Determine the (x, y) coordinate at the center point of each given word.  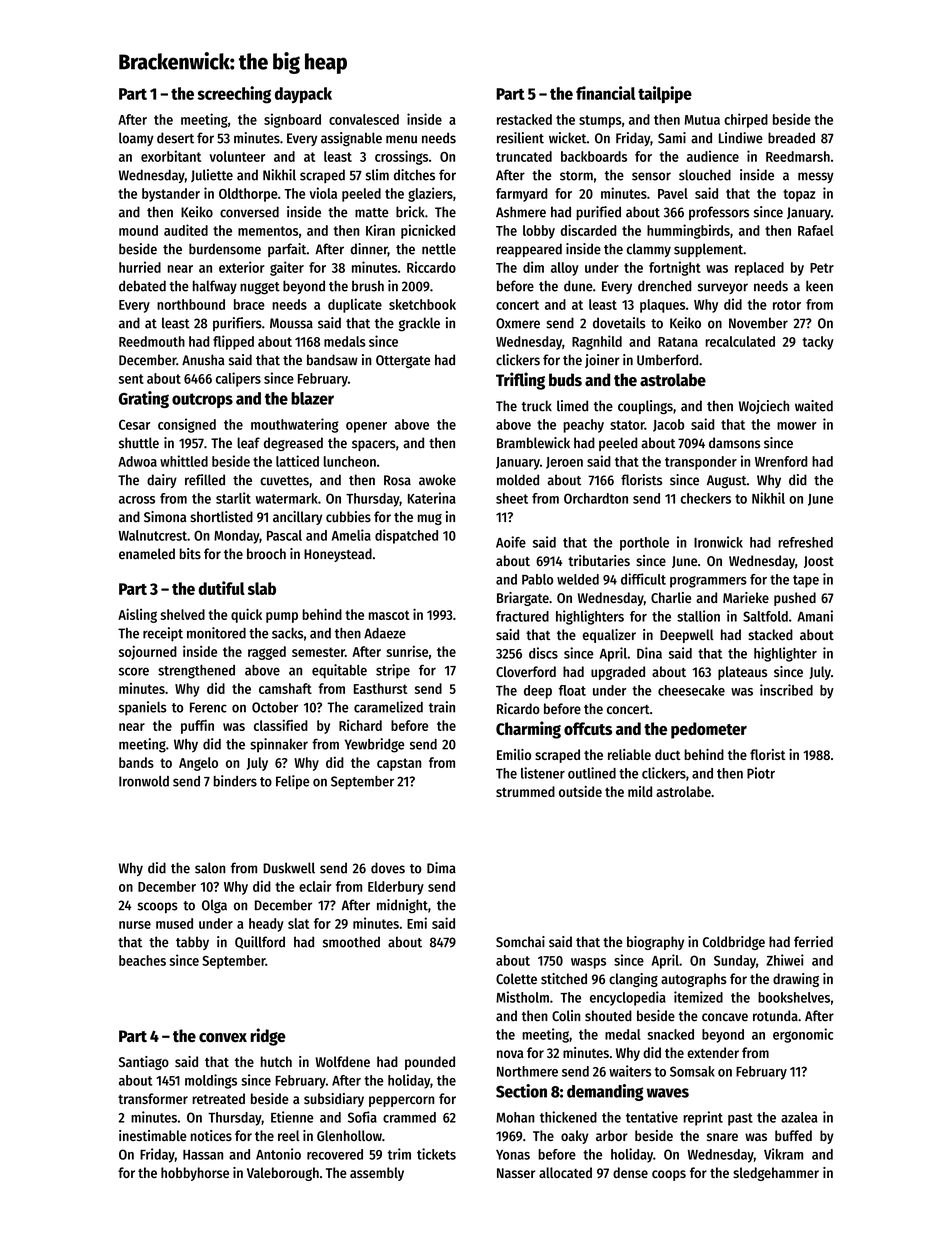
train (442, 707)
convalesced (364, 119)
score (134, 671)
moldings (211, 1081)
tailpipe (665, 94)
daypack (303, 95)
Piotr (761, 773)
